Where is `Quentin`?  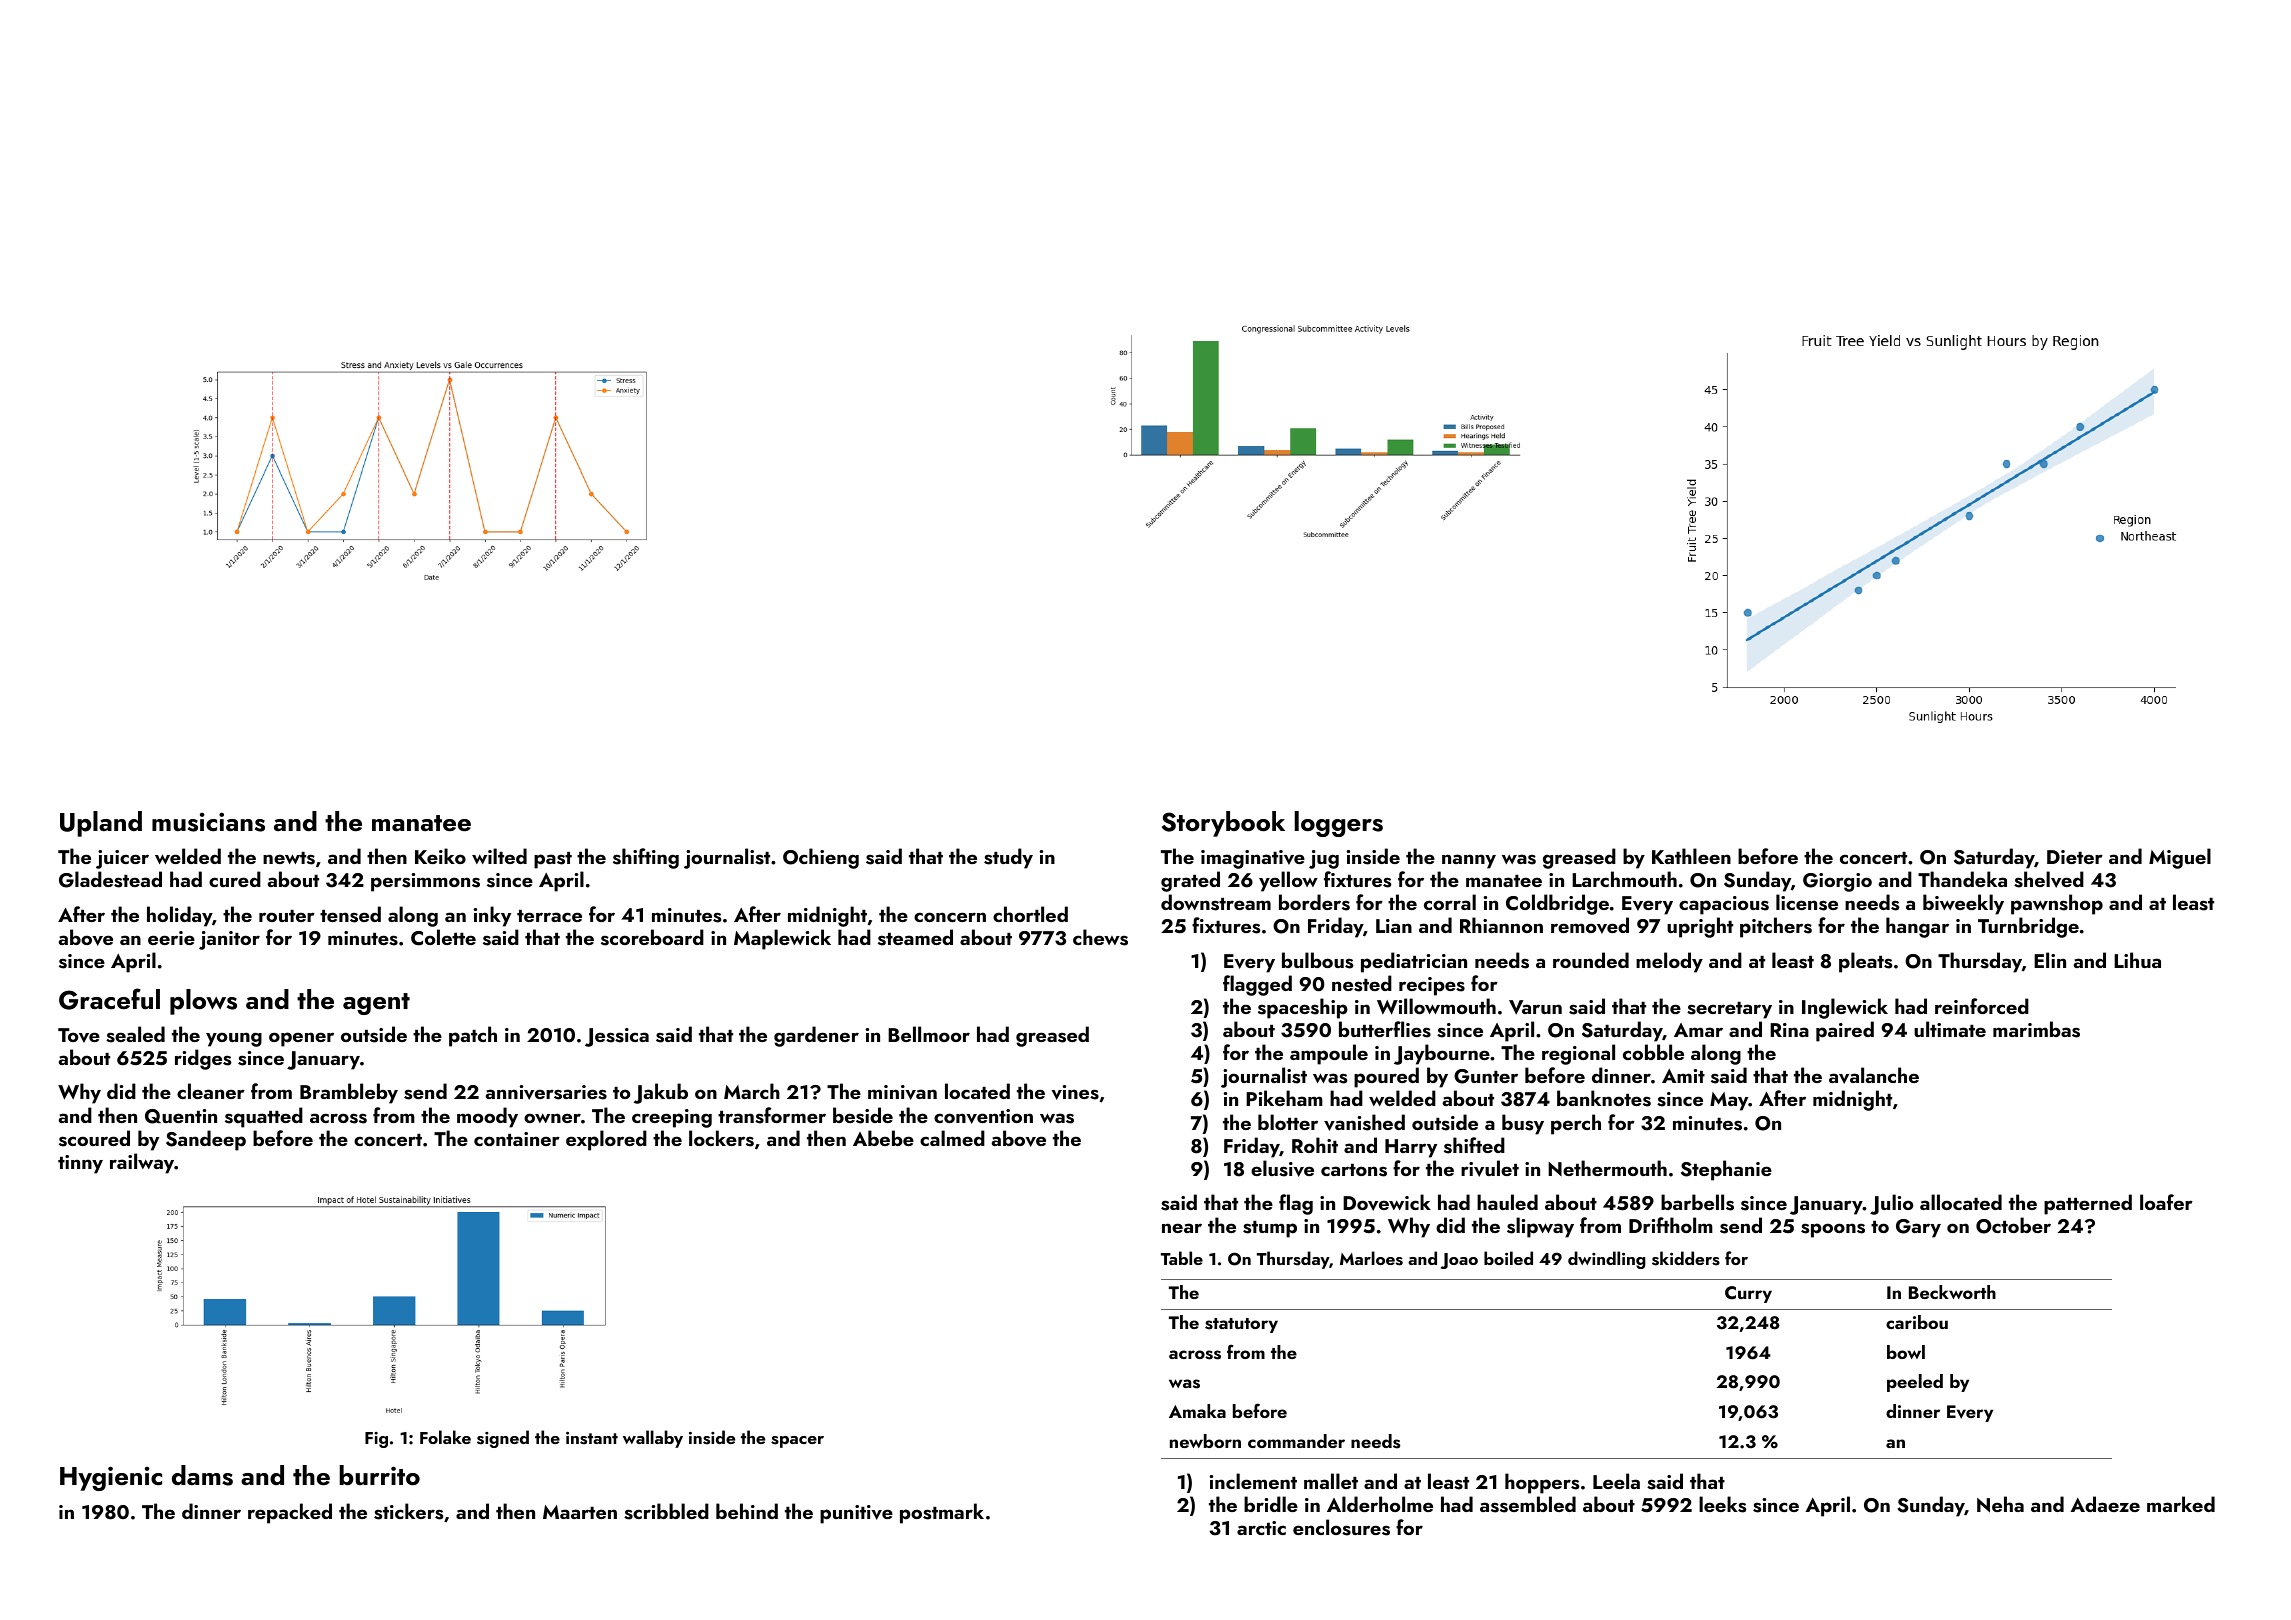
Quentin is located at coordinates (181, 1116).
